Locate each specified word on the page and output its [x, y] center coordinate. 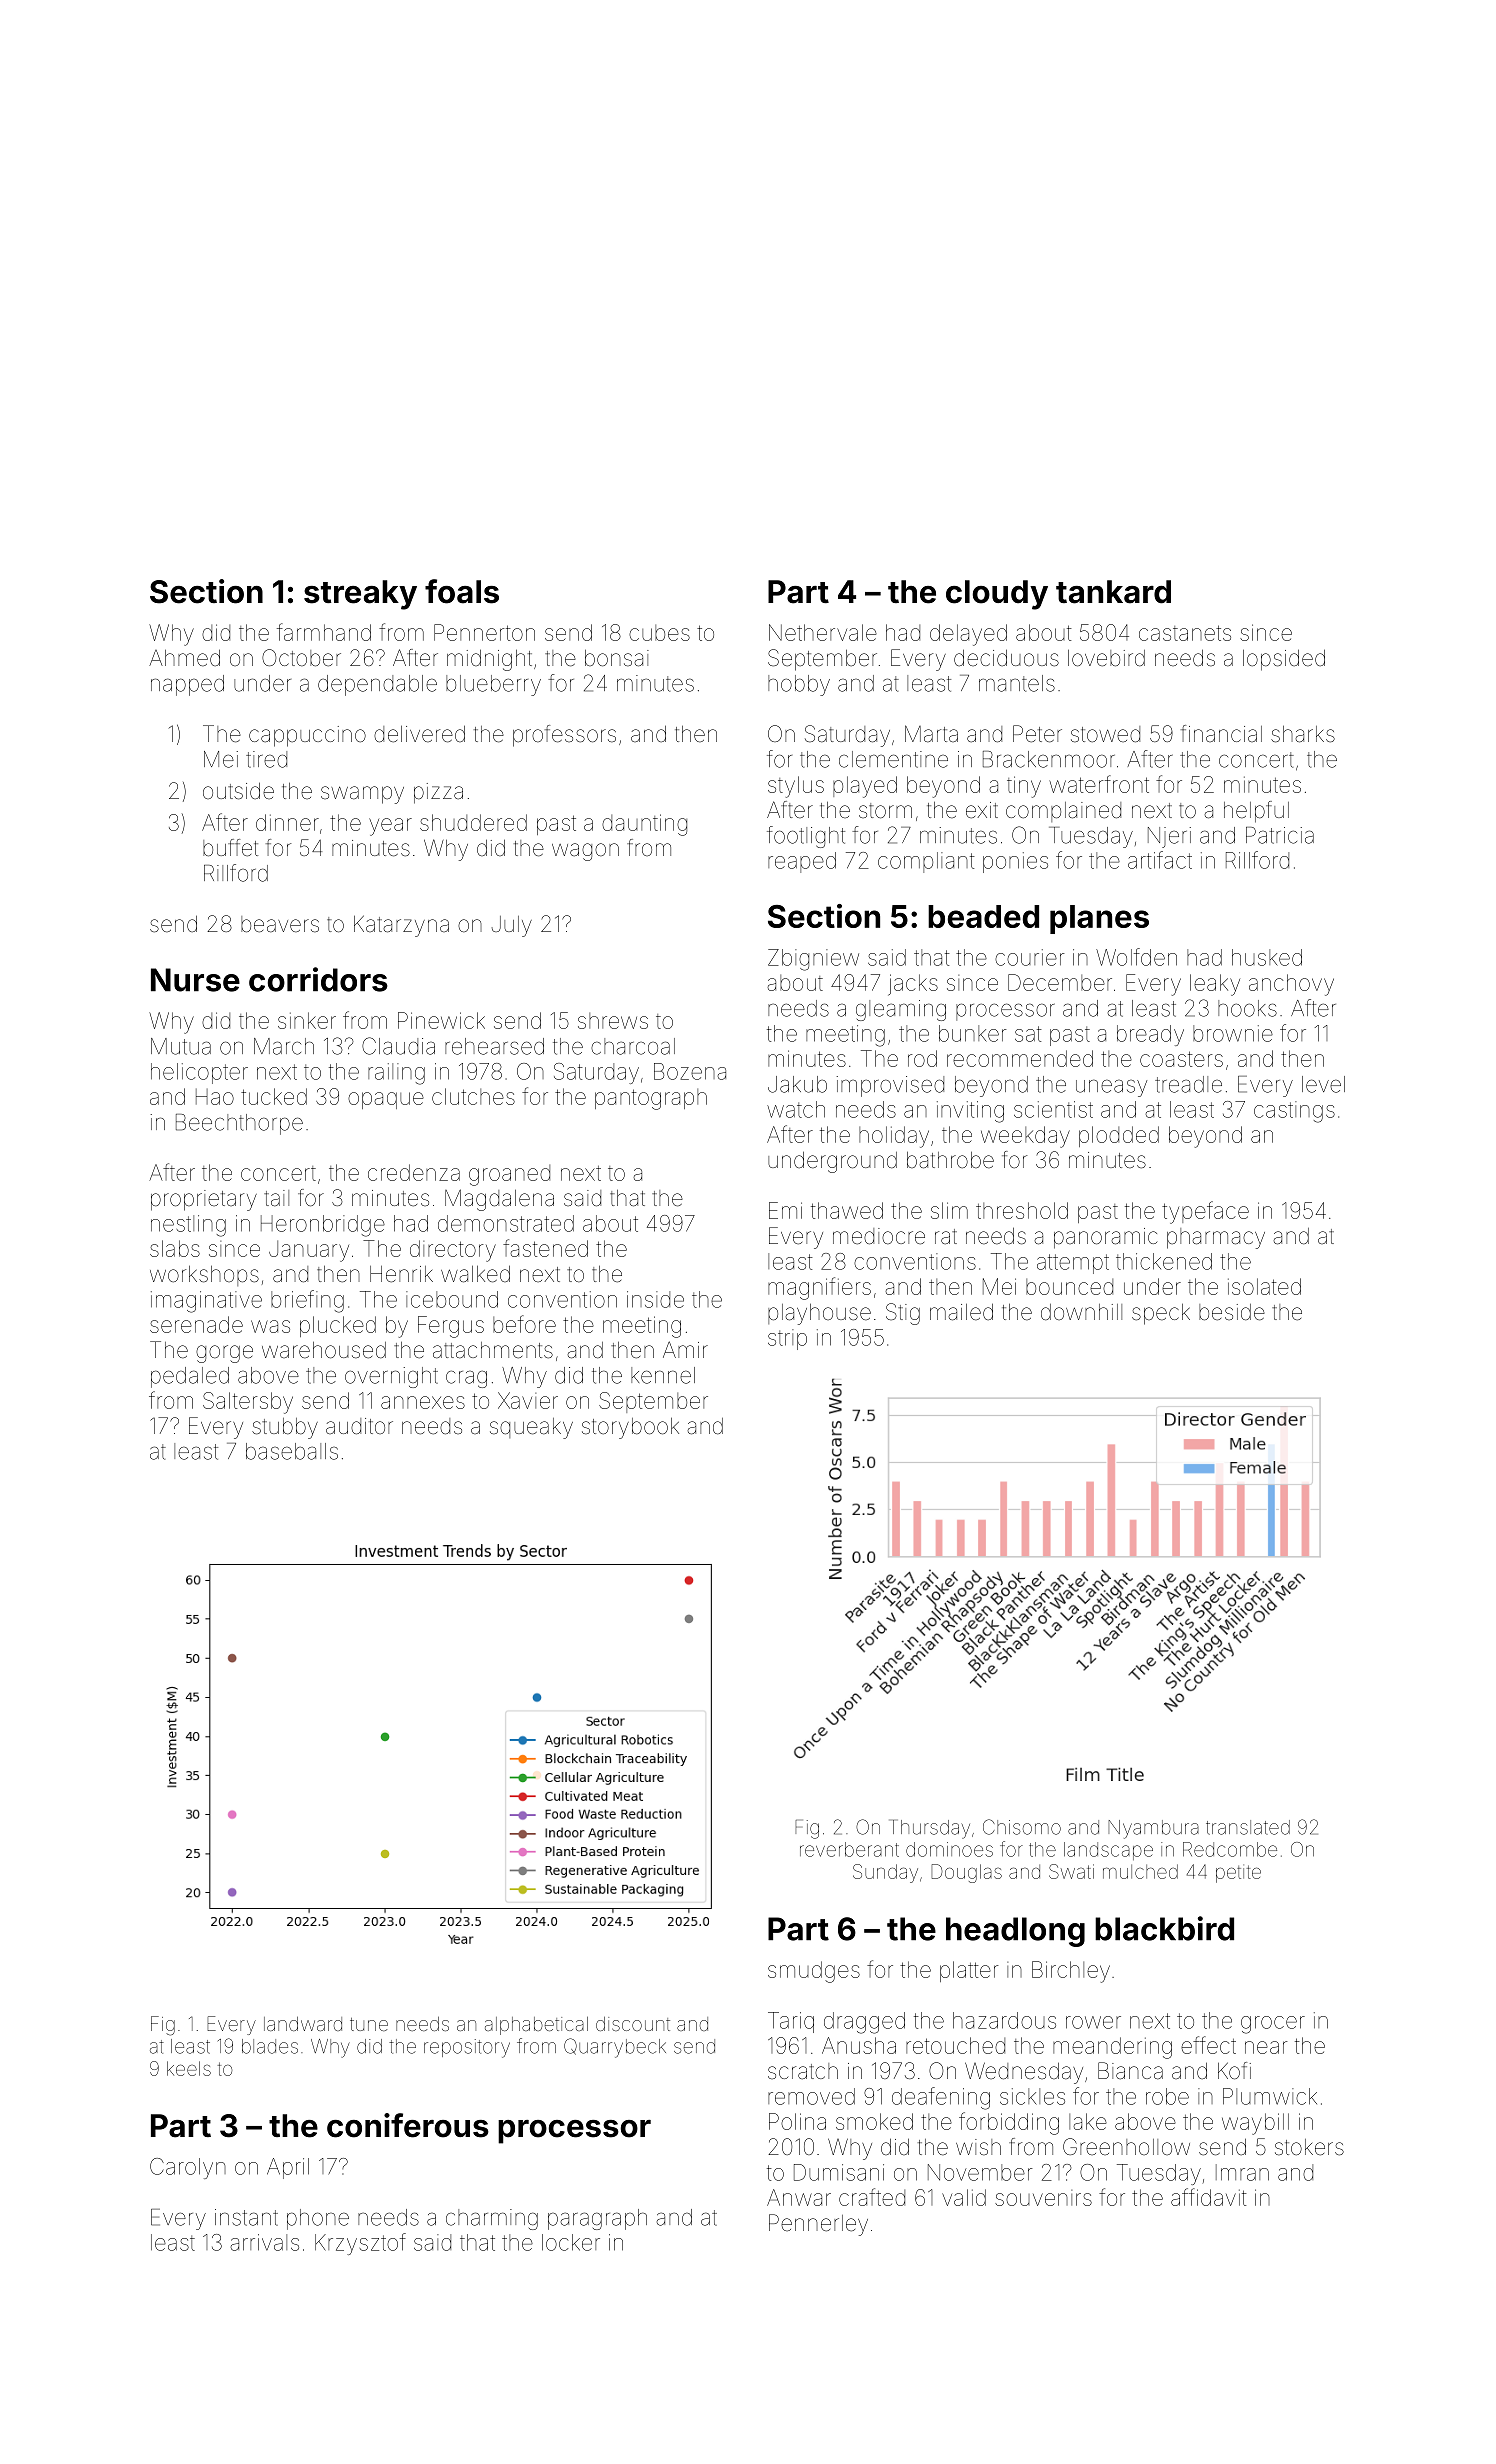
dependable [377, 685]
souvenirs [1043, 2198]
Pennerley [818, 2225]
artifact [1160, 860]
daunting [644, 825]
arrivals [264, 2242]
